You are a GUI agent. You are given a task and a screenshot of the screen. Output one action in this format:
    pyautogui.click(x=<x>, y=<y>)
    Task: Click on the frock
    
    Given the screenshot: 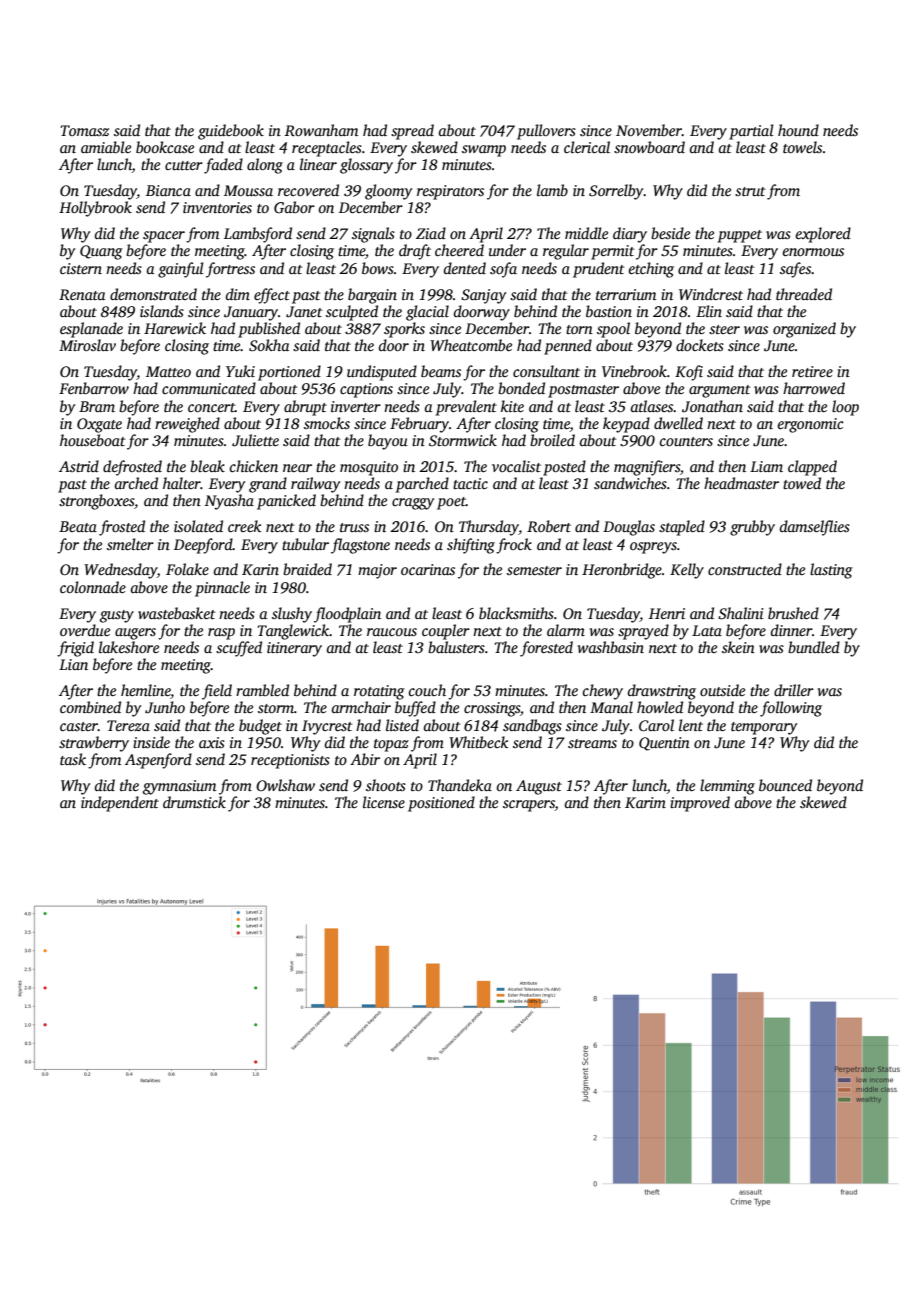 What is the action you would take?
    pyautogui.click(x=514, y=546)
